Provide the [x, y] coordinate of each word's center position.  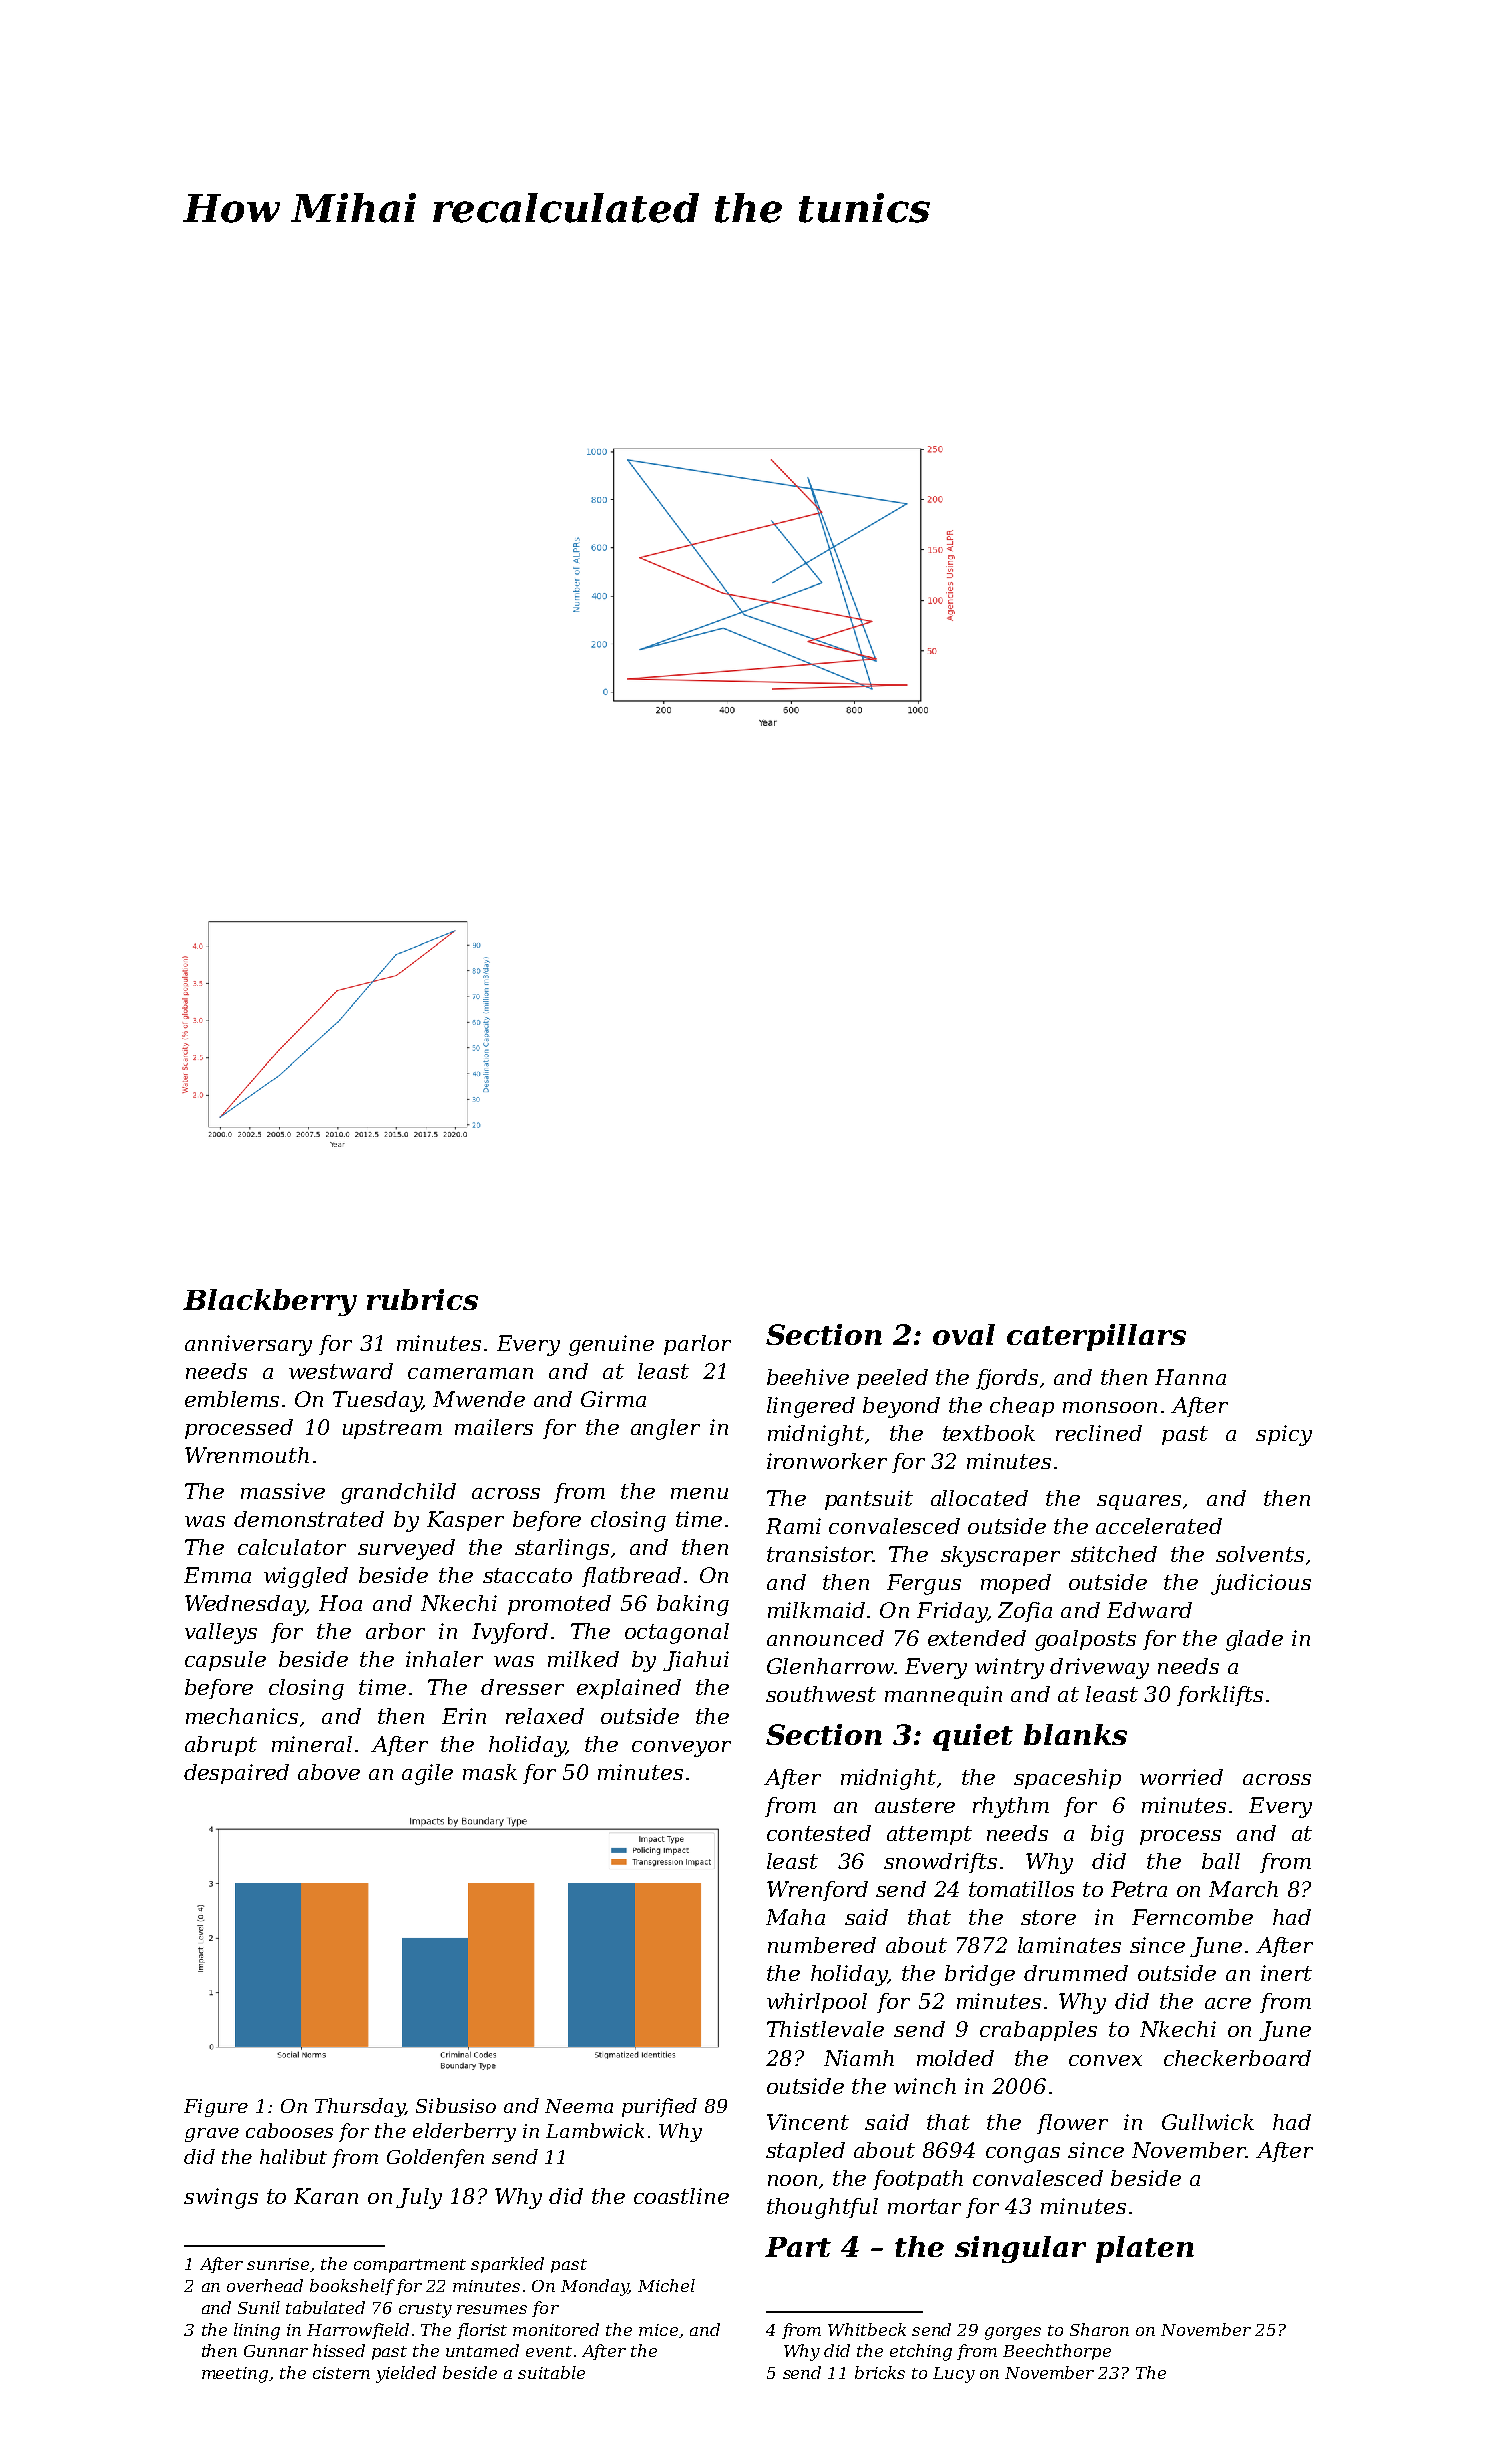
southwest [821, 1694]
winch [925, 2086]
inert [1286, 1973]
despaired [236, 1774]
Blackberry [270, 1302]
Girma [613, 1399]
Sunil [259, 2307]
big [1107, 1835]
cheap [1022, 1407]
